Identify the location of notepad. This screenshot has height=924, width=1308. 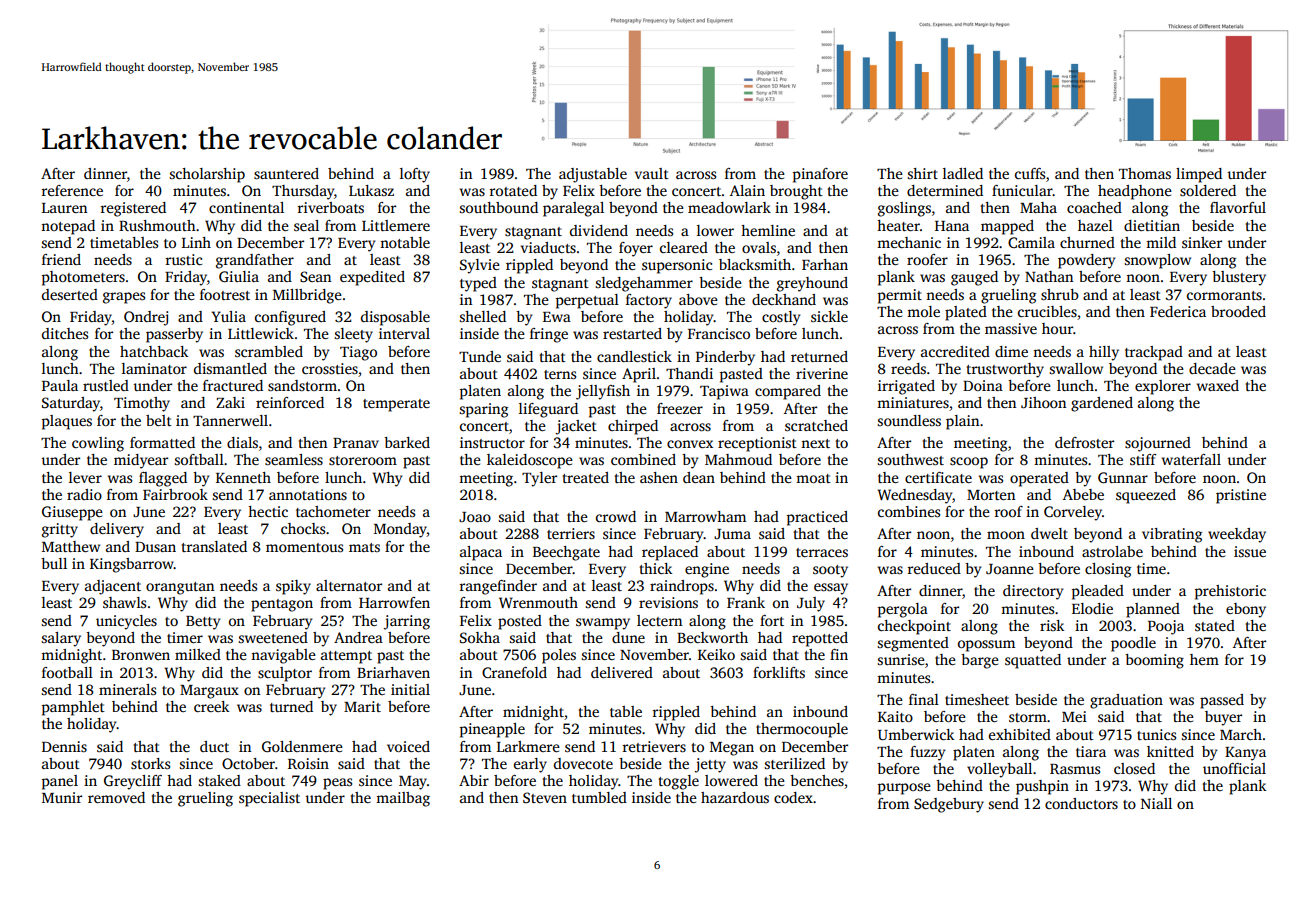
(68, 227).
